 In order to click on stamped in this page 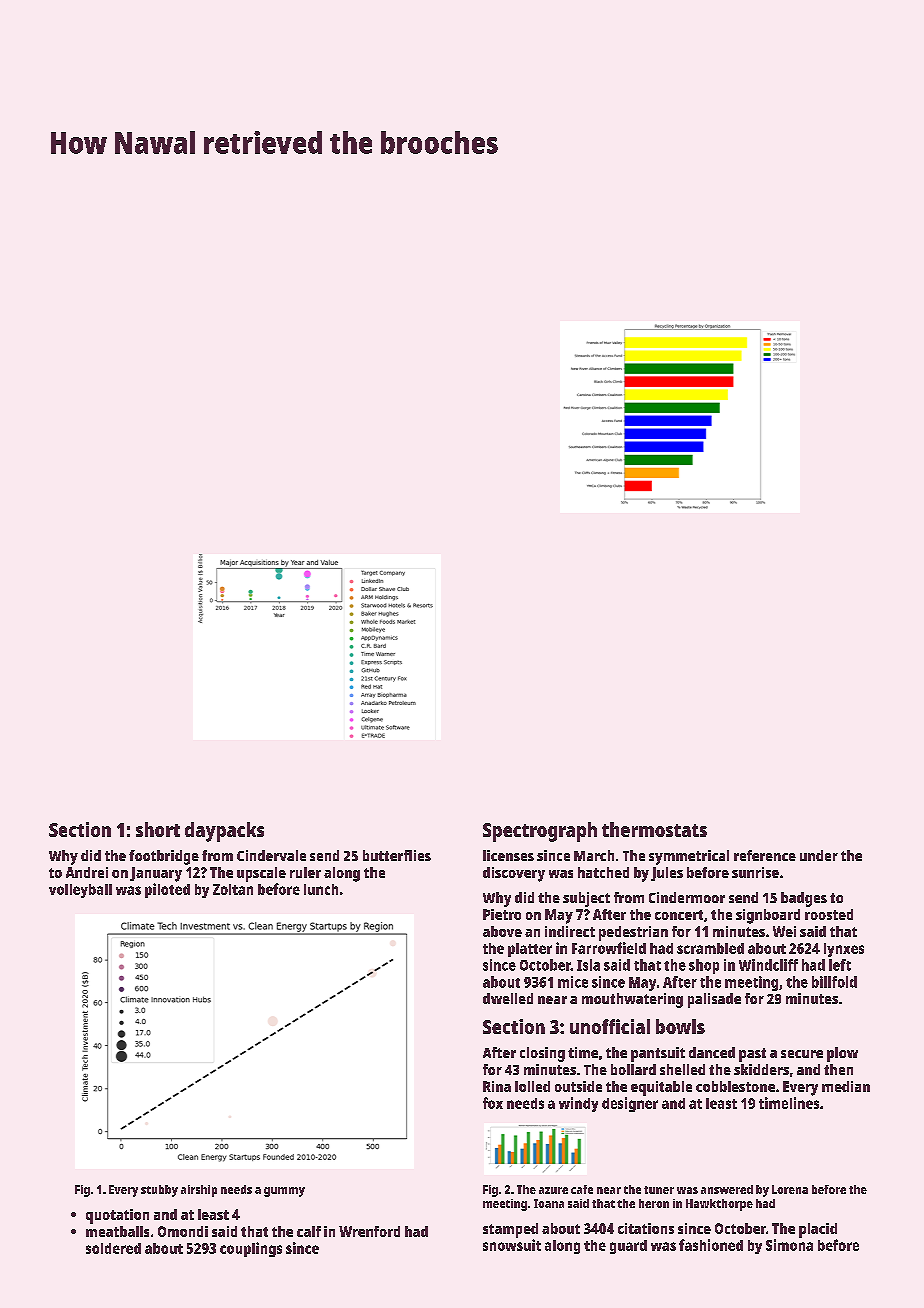, I will do `click(510, 1230)`.
